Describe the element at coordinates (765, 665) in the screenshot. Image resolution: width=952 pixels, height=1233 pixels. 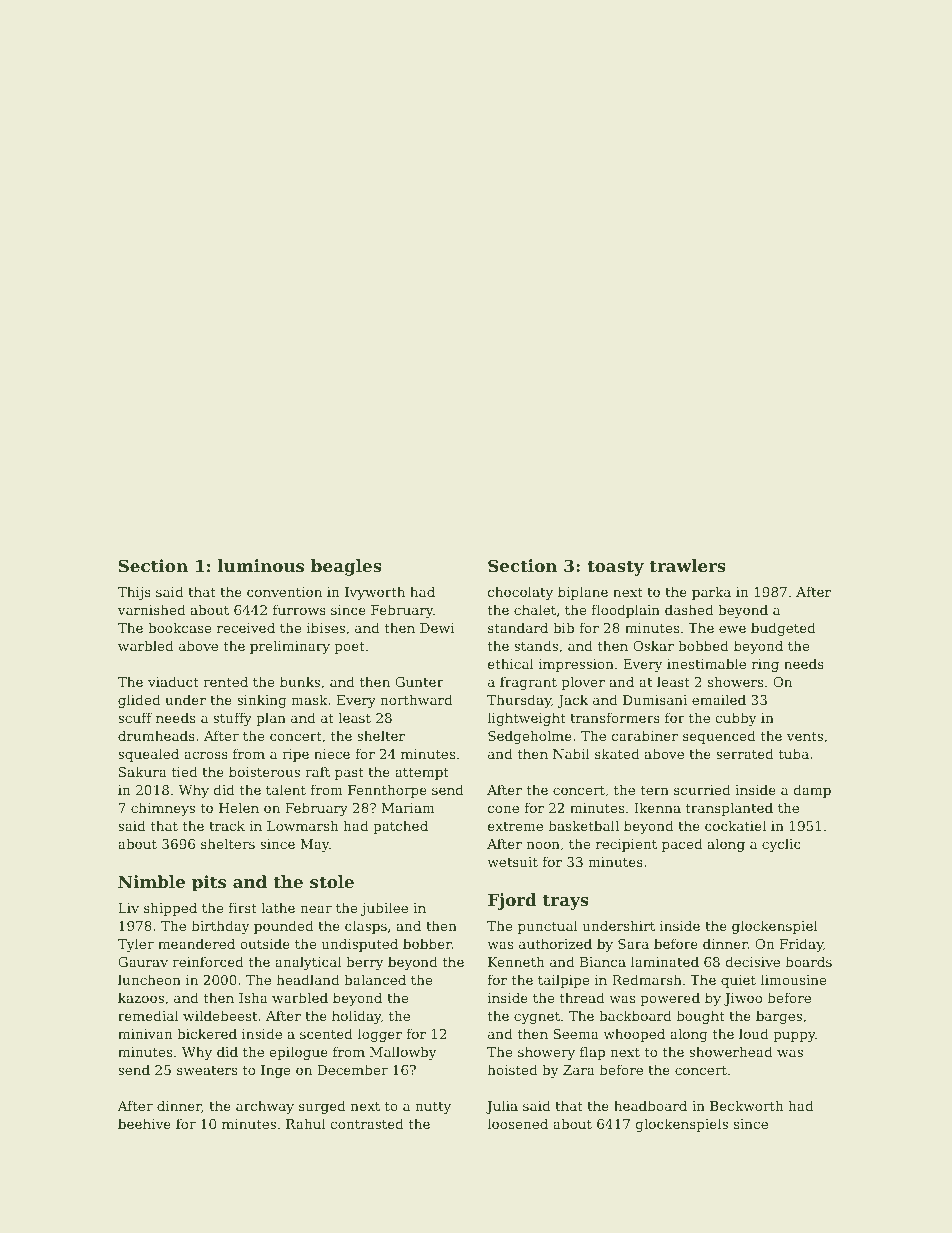
I see `ring` at that location.
